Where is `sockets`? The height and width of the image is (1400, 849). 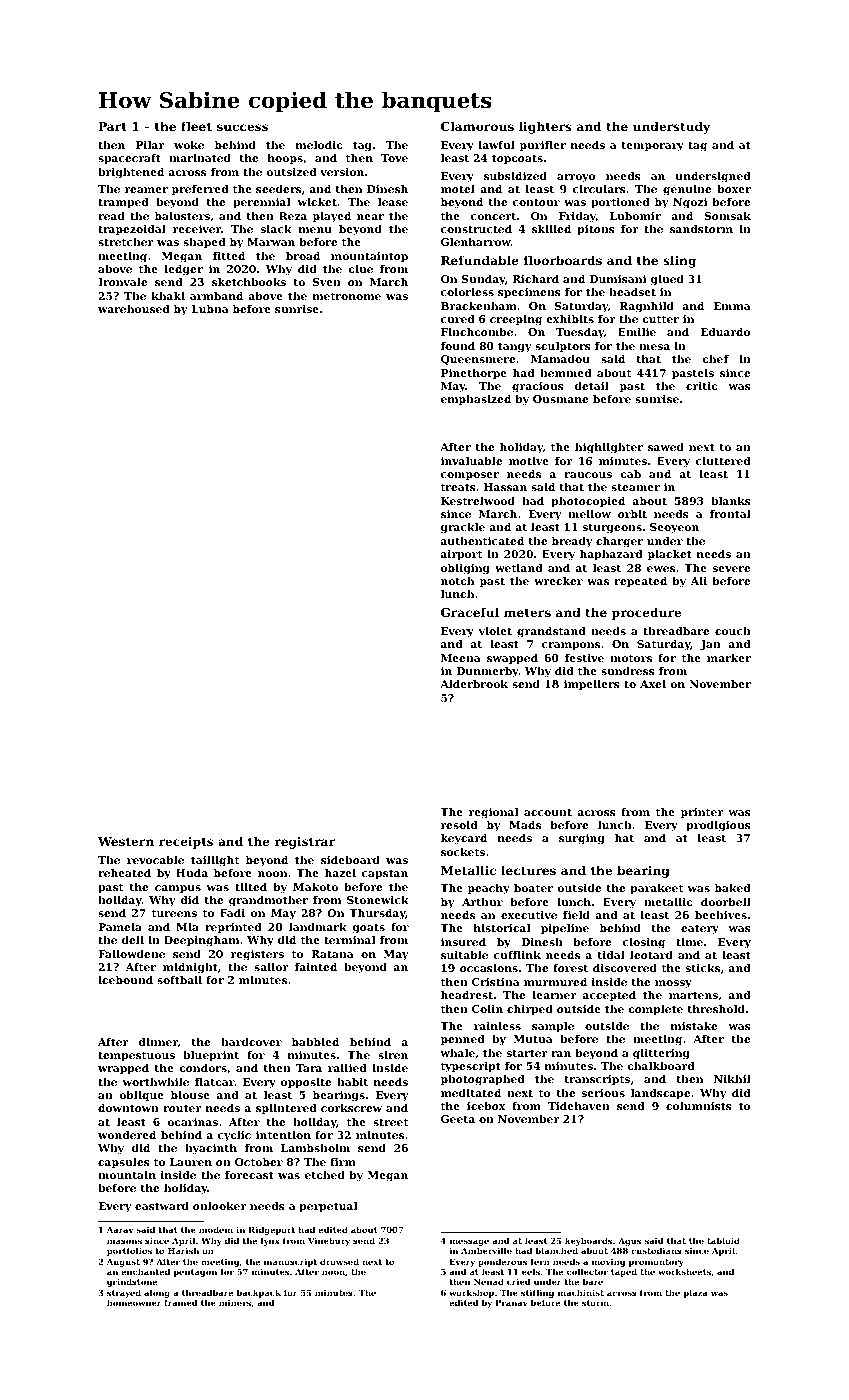
sockets is located at coordinates (463, 852).
